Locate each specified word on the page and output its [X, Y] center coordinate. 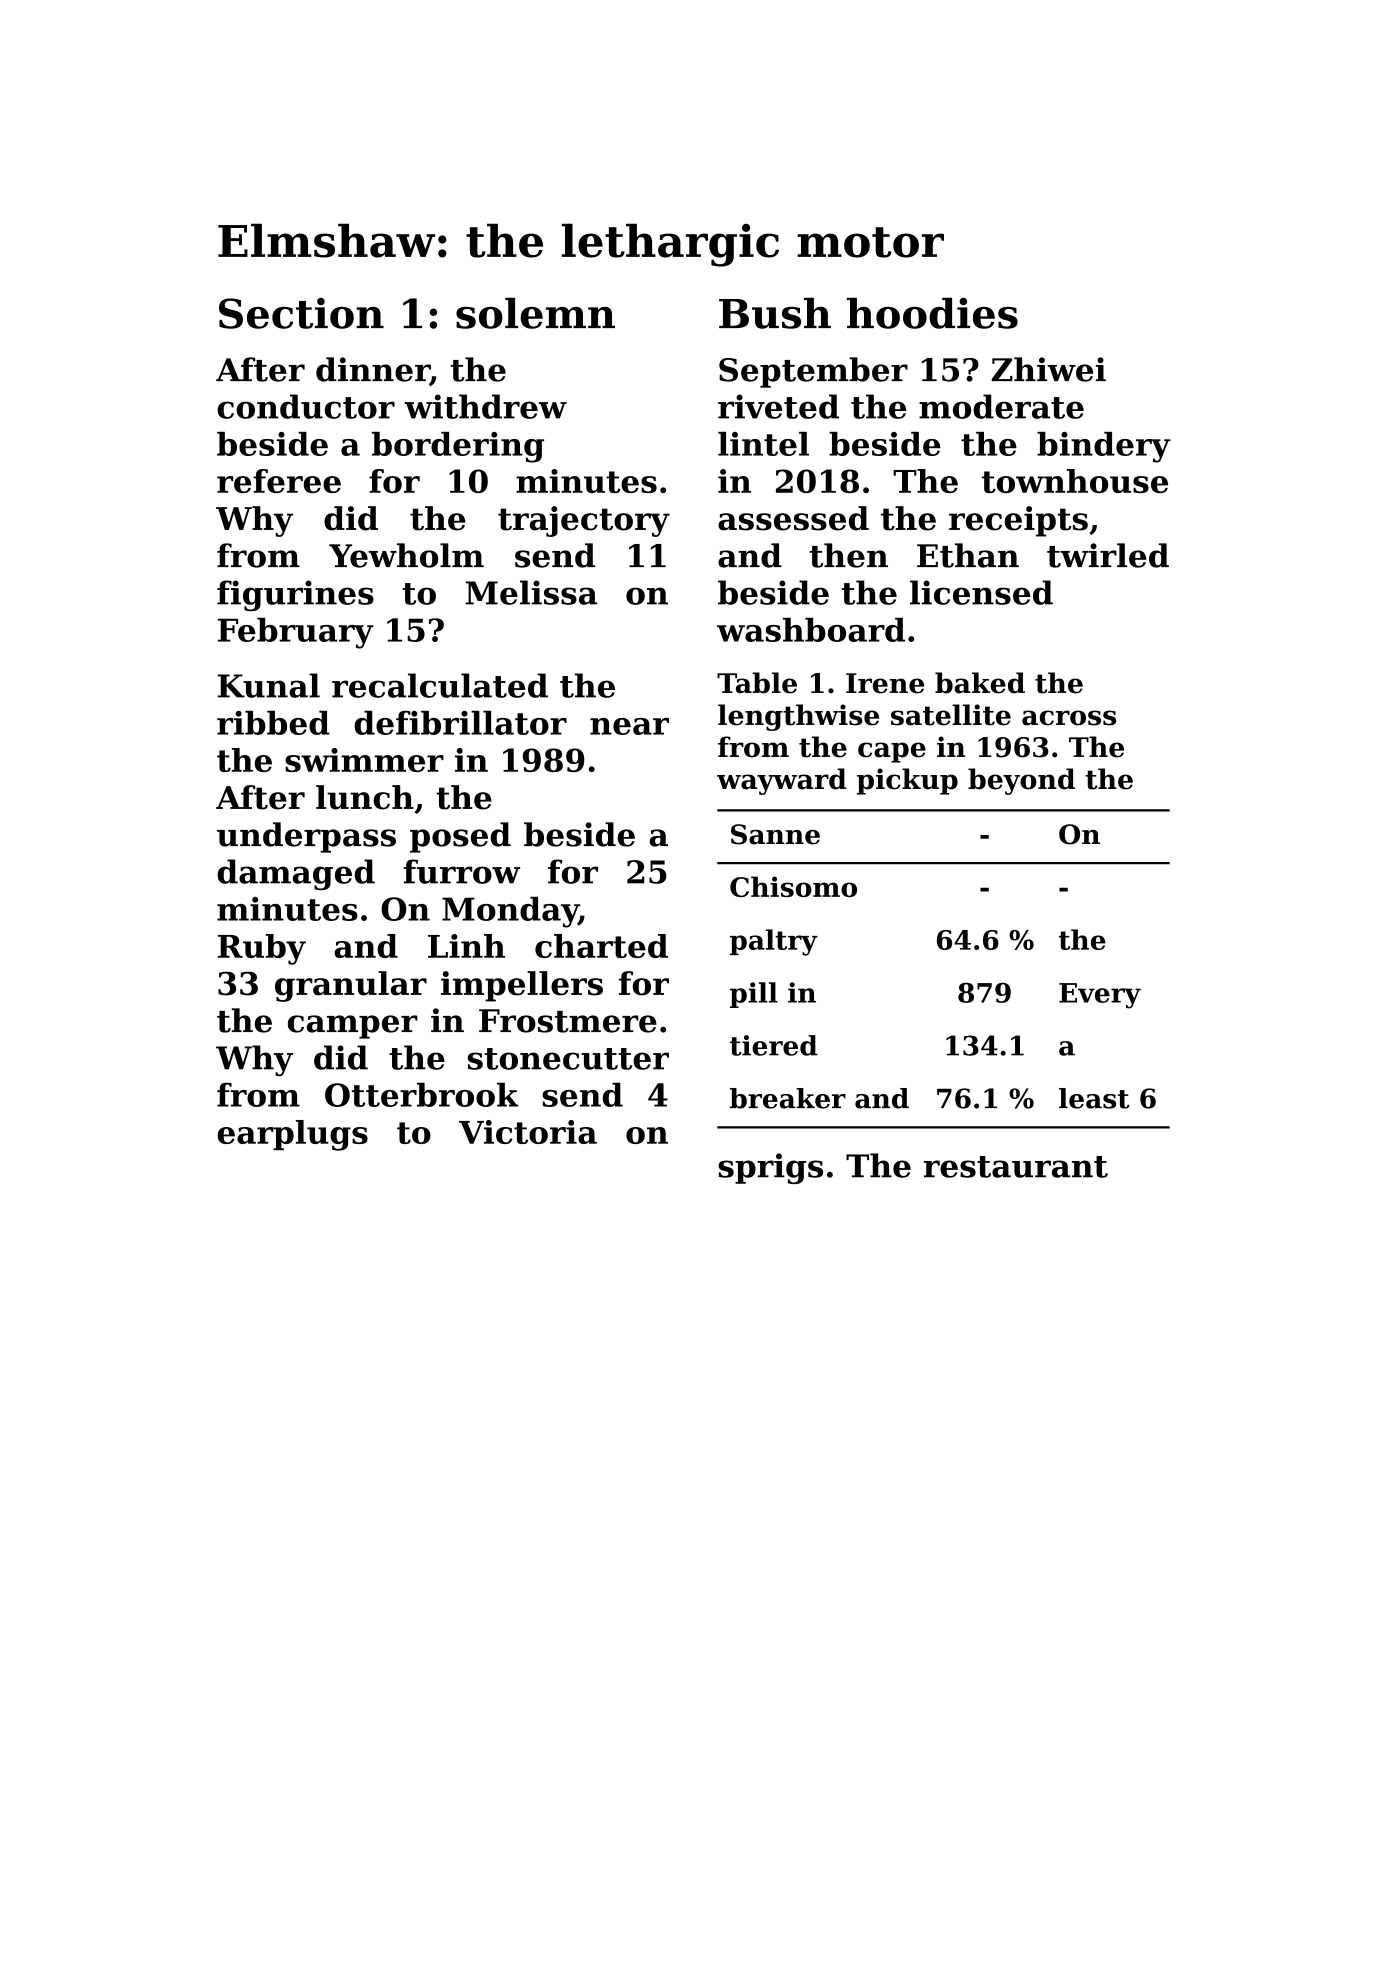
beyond [1021, 781]
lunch [365, 797]
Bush [775, 313]
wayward [782, 781]
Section [301, 313]
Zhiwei [1049, 369]
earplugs [292, 1135]
